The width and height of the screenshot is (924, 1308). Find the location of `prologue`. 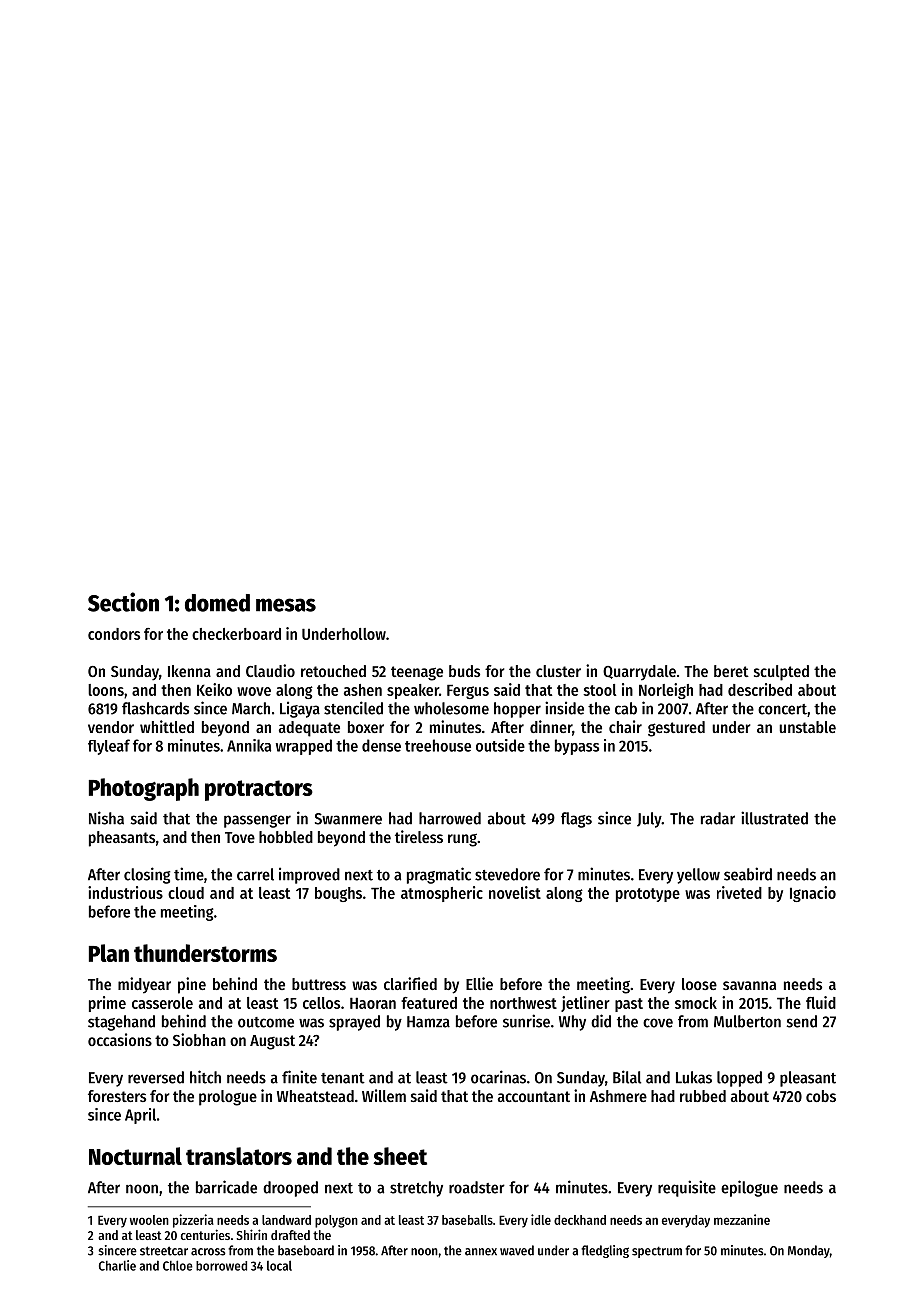

prologue is located at coordinates (228, 1098).
